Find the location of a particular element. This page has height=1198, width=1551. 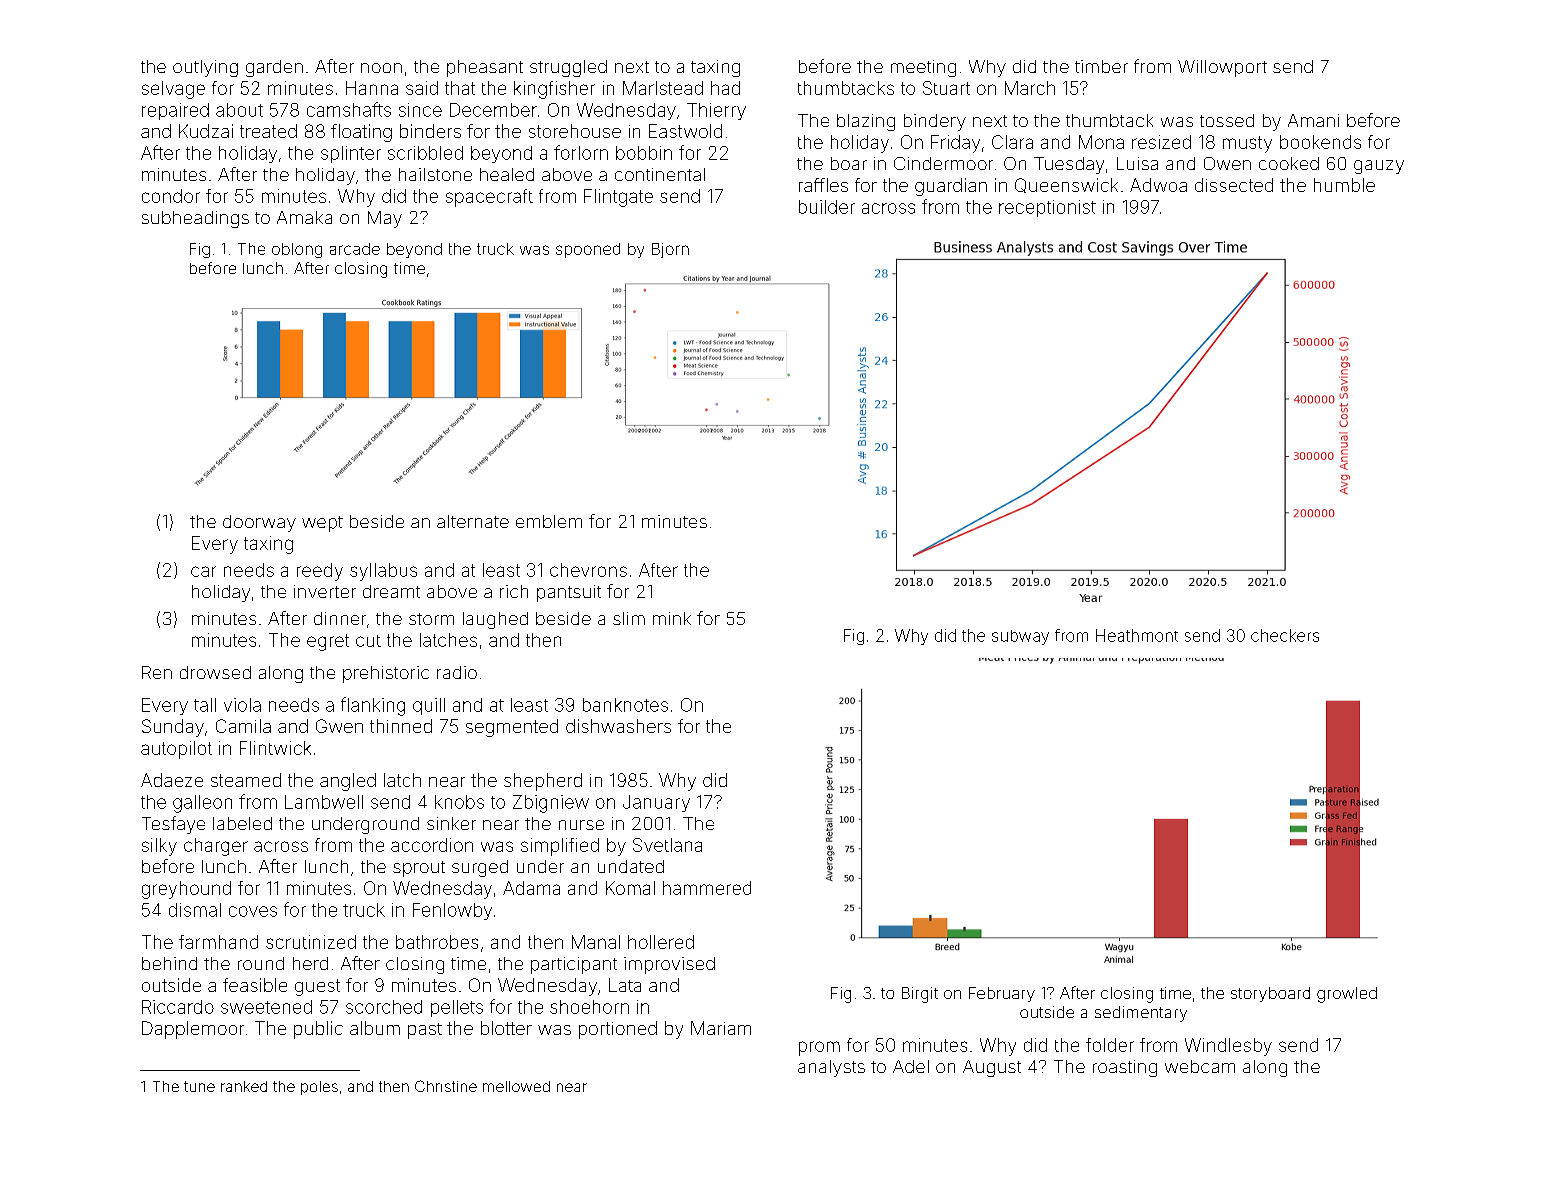

Flintgate is located at coordinates (618, 198).
